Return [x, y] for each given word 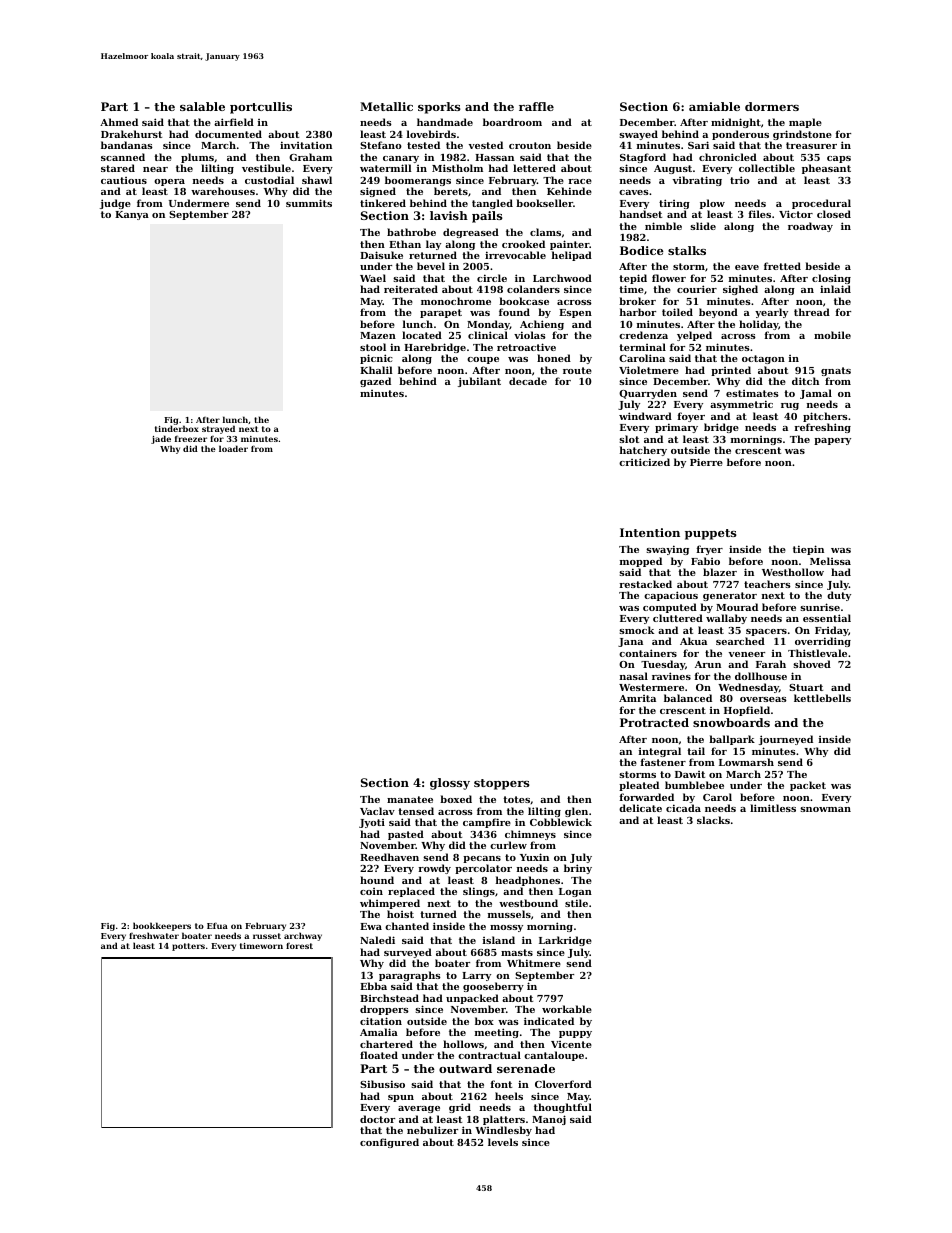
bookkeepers [162, 926]
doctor [377, 1119]
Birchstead [389, 998]
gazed [375, 382]
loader [233, 448]
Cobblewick [561, 822]
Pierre [706, 462]
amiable [714, 106]
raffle [536, 106]
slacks [713, 820]
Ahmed [119, 122]
